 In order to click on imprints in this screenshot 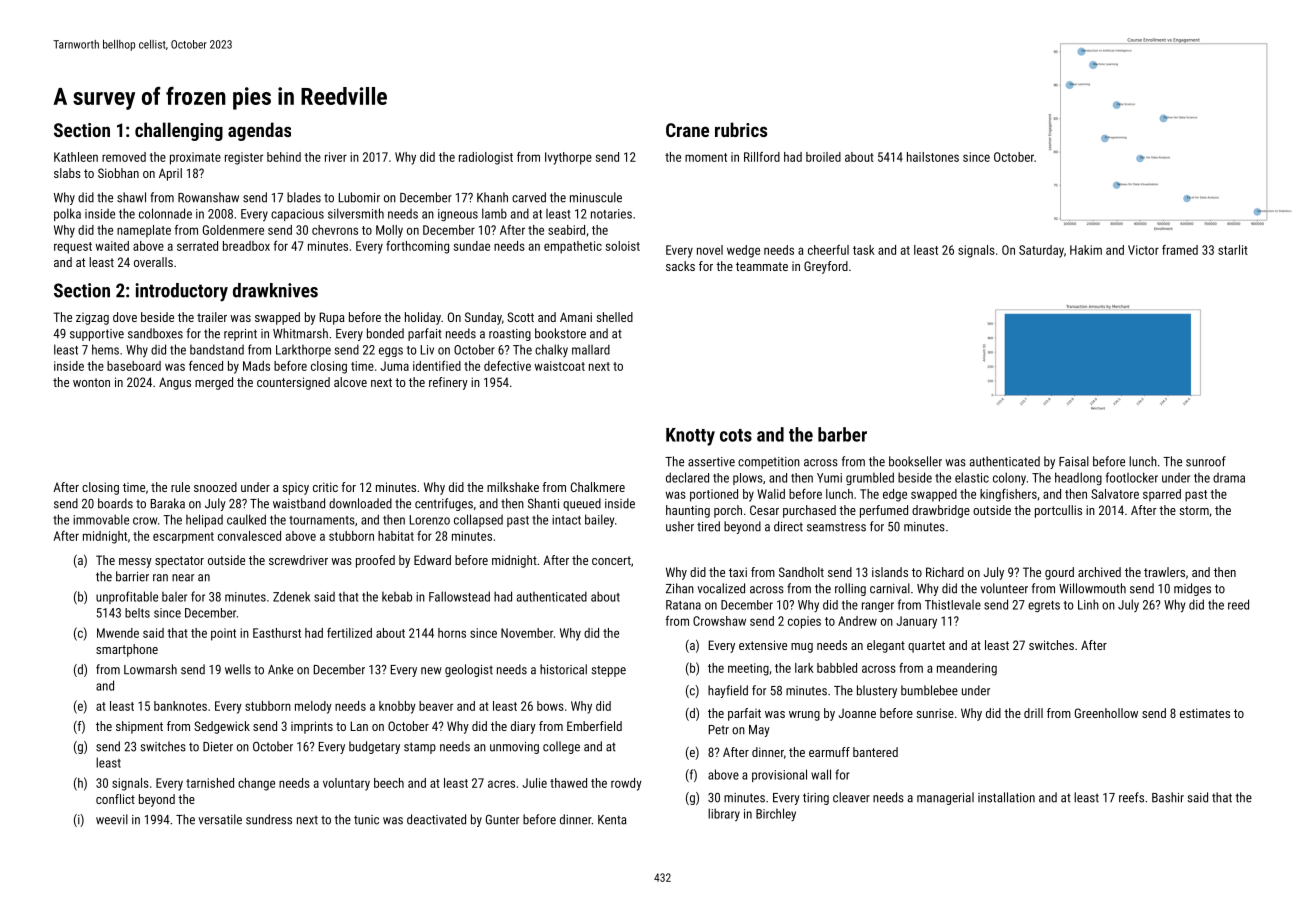, I will do `click(312, 727)`.
